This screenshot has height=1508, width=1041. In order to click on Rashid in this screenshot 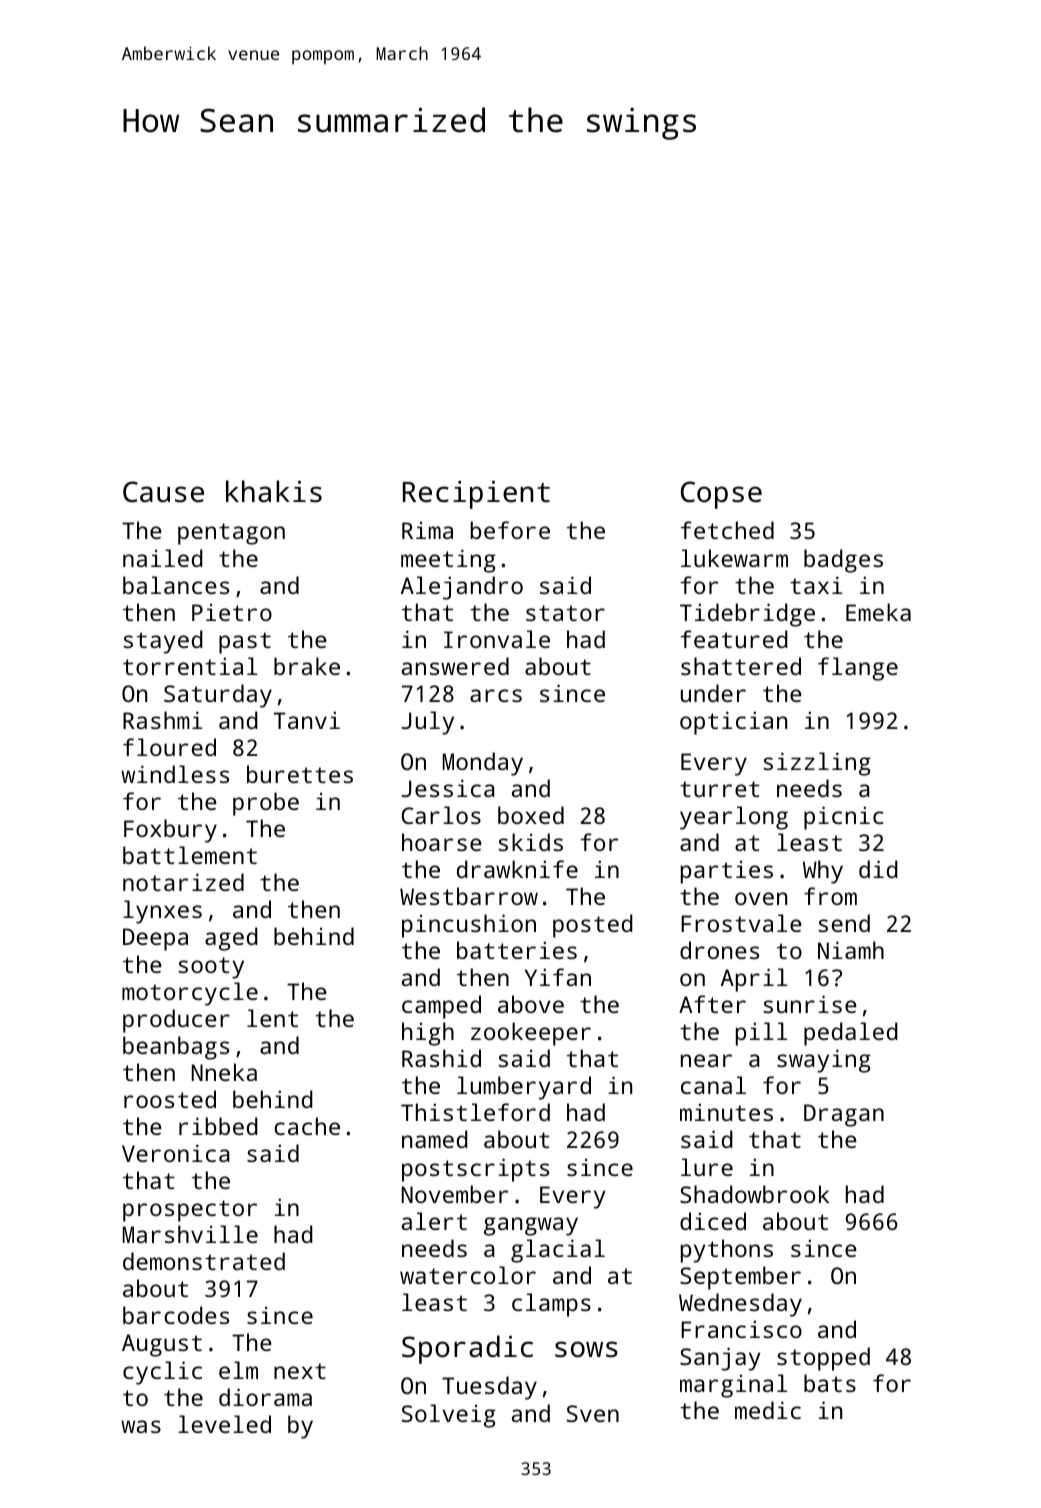, I will do `click(441, 1058)`.
